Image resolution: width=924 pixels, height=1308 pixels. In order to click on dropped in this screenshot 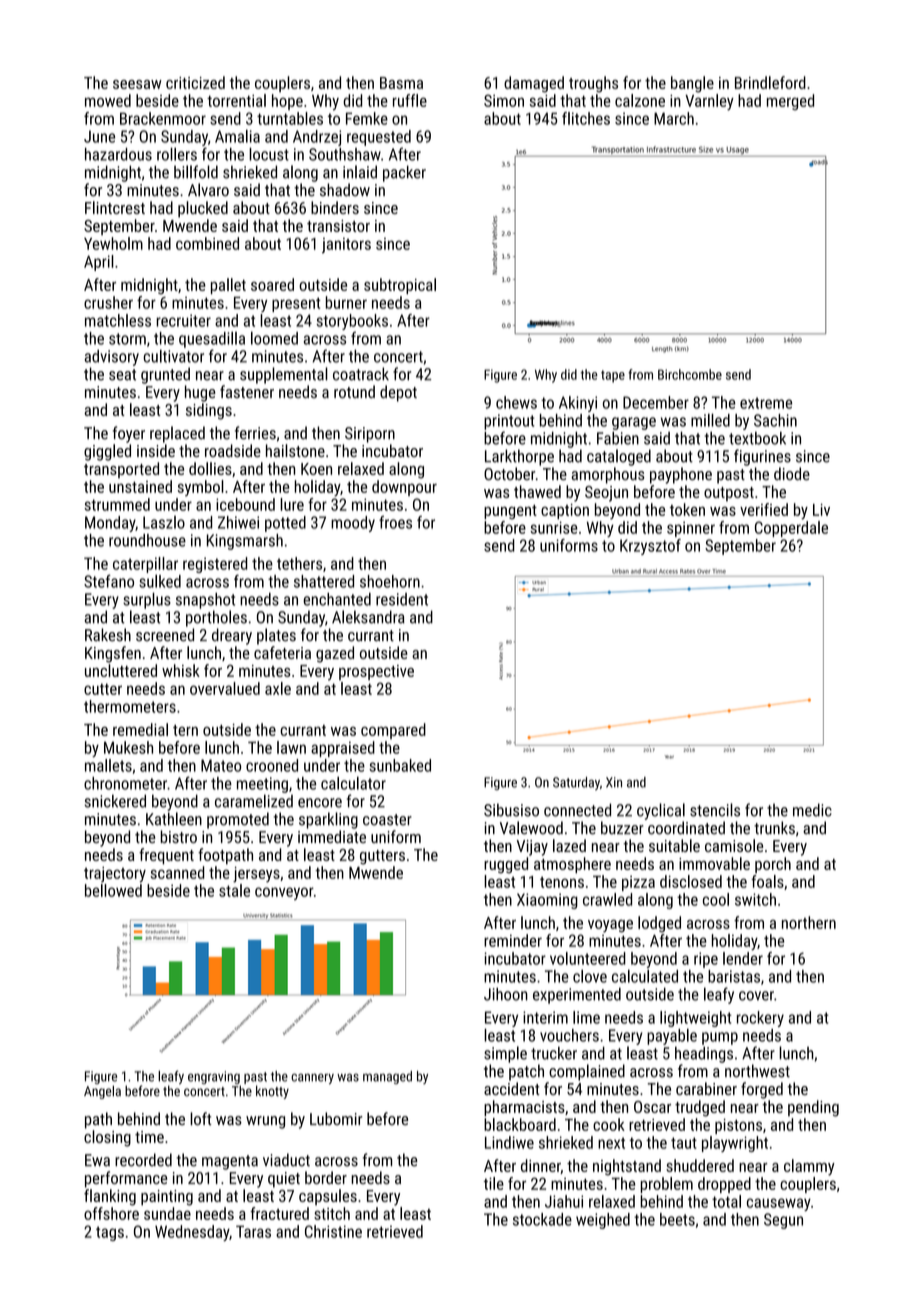, I will do `click(724, 1185)`.
